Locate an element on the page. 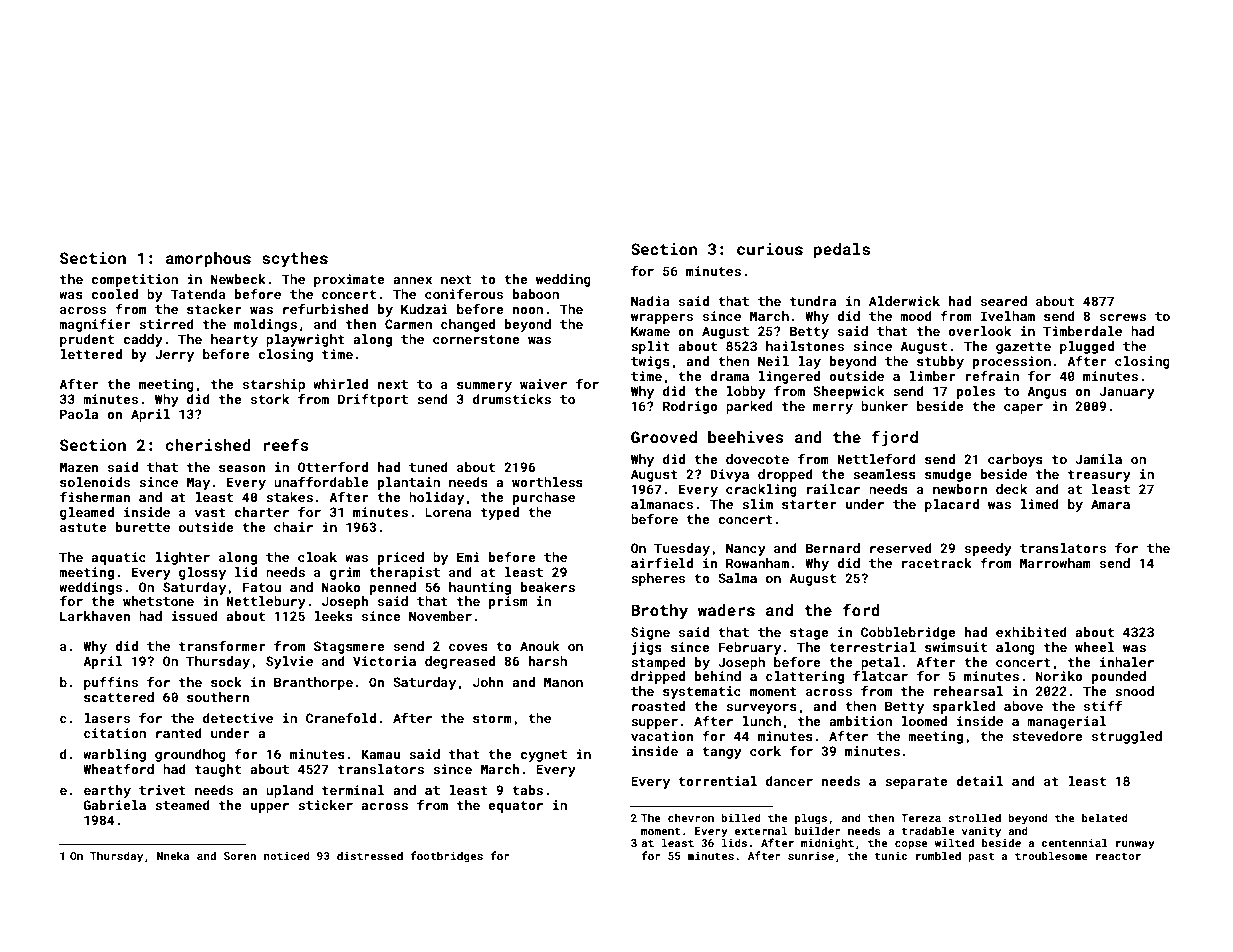 This page has height=952, width=1233. Stagsmere is located at coordinates (349, 647).
